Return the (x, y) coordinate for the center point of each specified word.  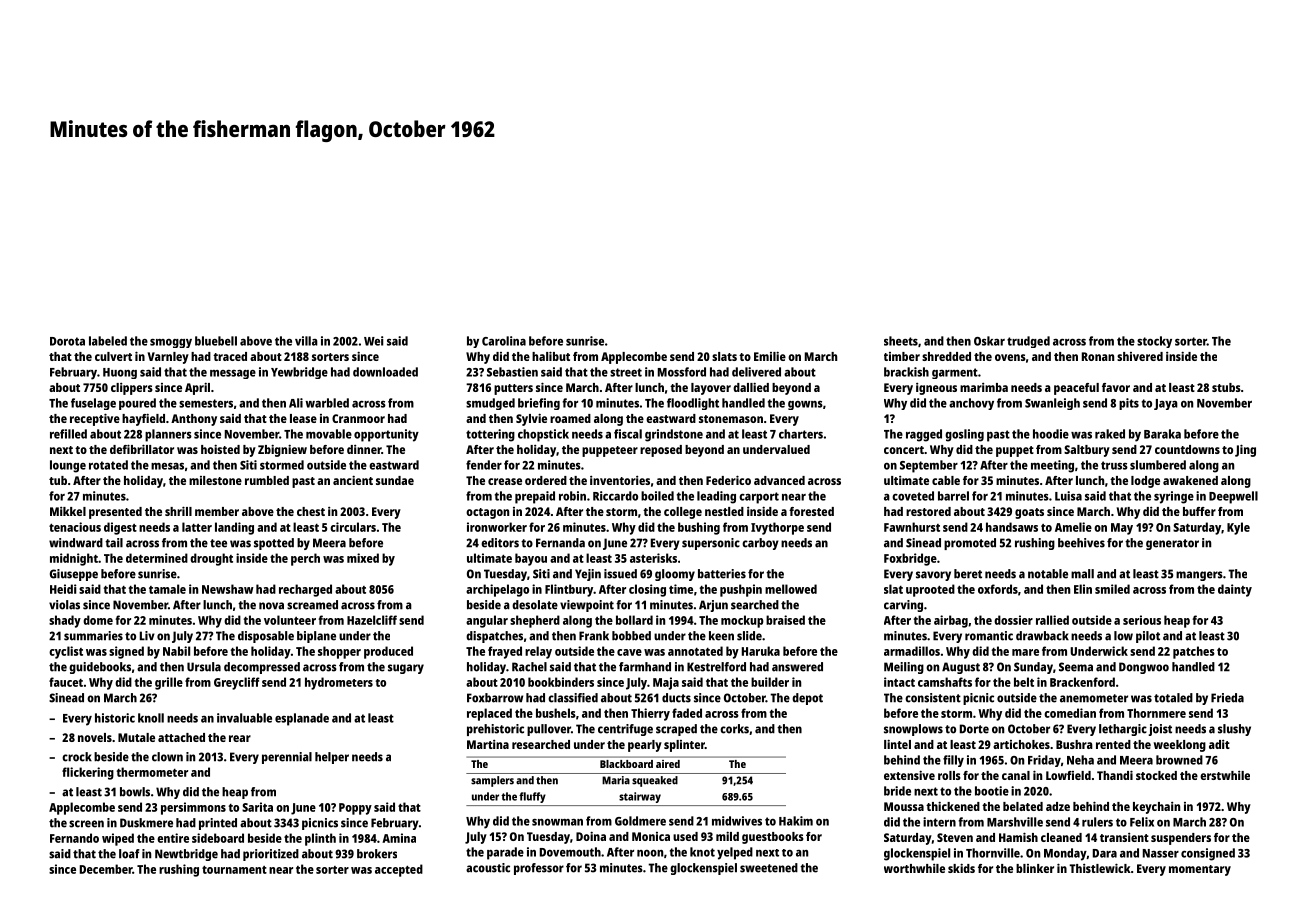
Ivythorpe (777, 528)
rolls (949, 775)
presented (115, 513)
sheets (901, 341)
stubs (1226, 387)
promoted (970, 544)
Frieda (1227, 698)
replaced (489, 714)
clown (167, 757)
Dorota (67, 341)
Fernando (74, 838)
